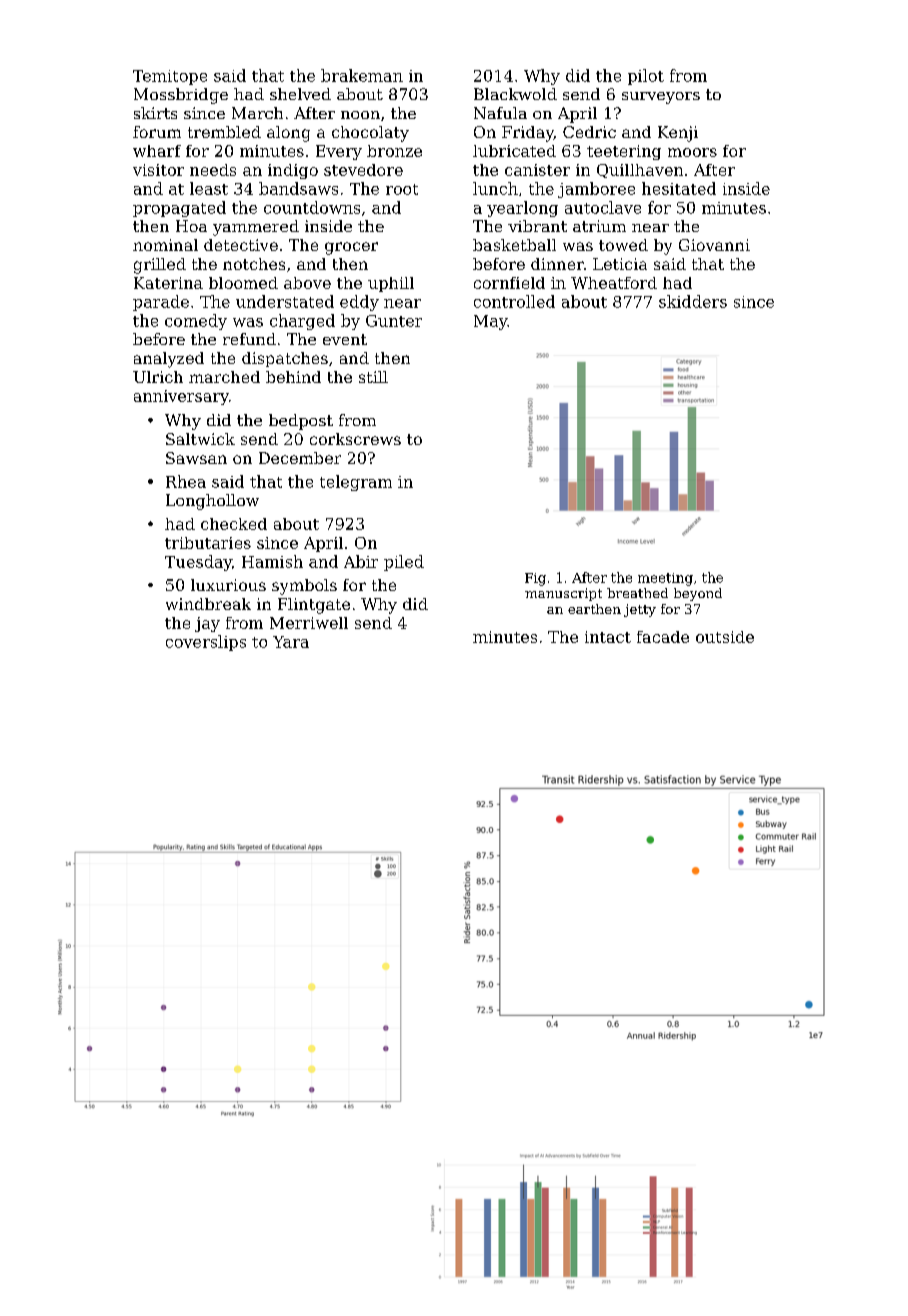 The image size is (908, 1316). Describe the element at coordinates (646, 77) in the screenshot. I see `pilot` at that location.
